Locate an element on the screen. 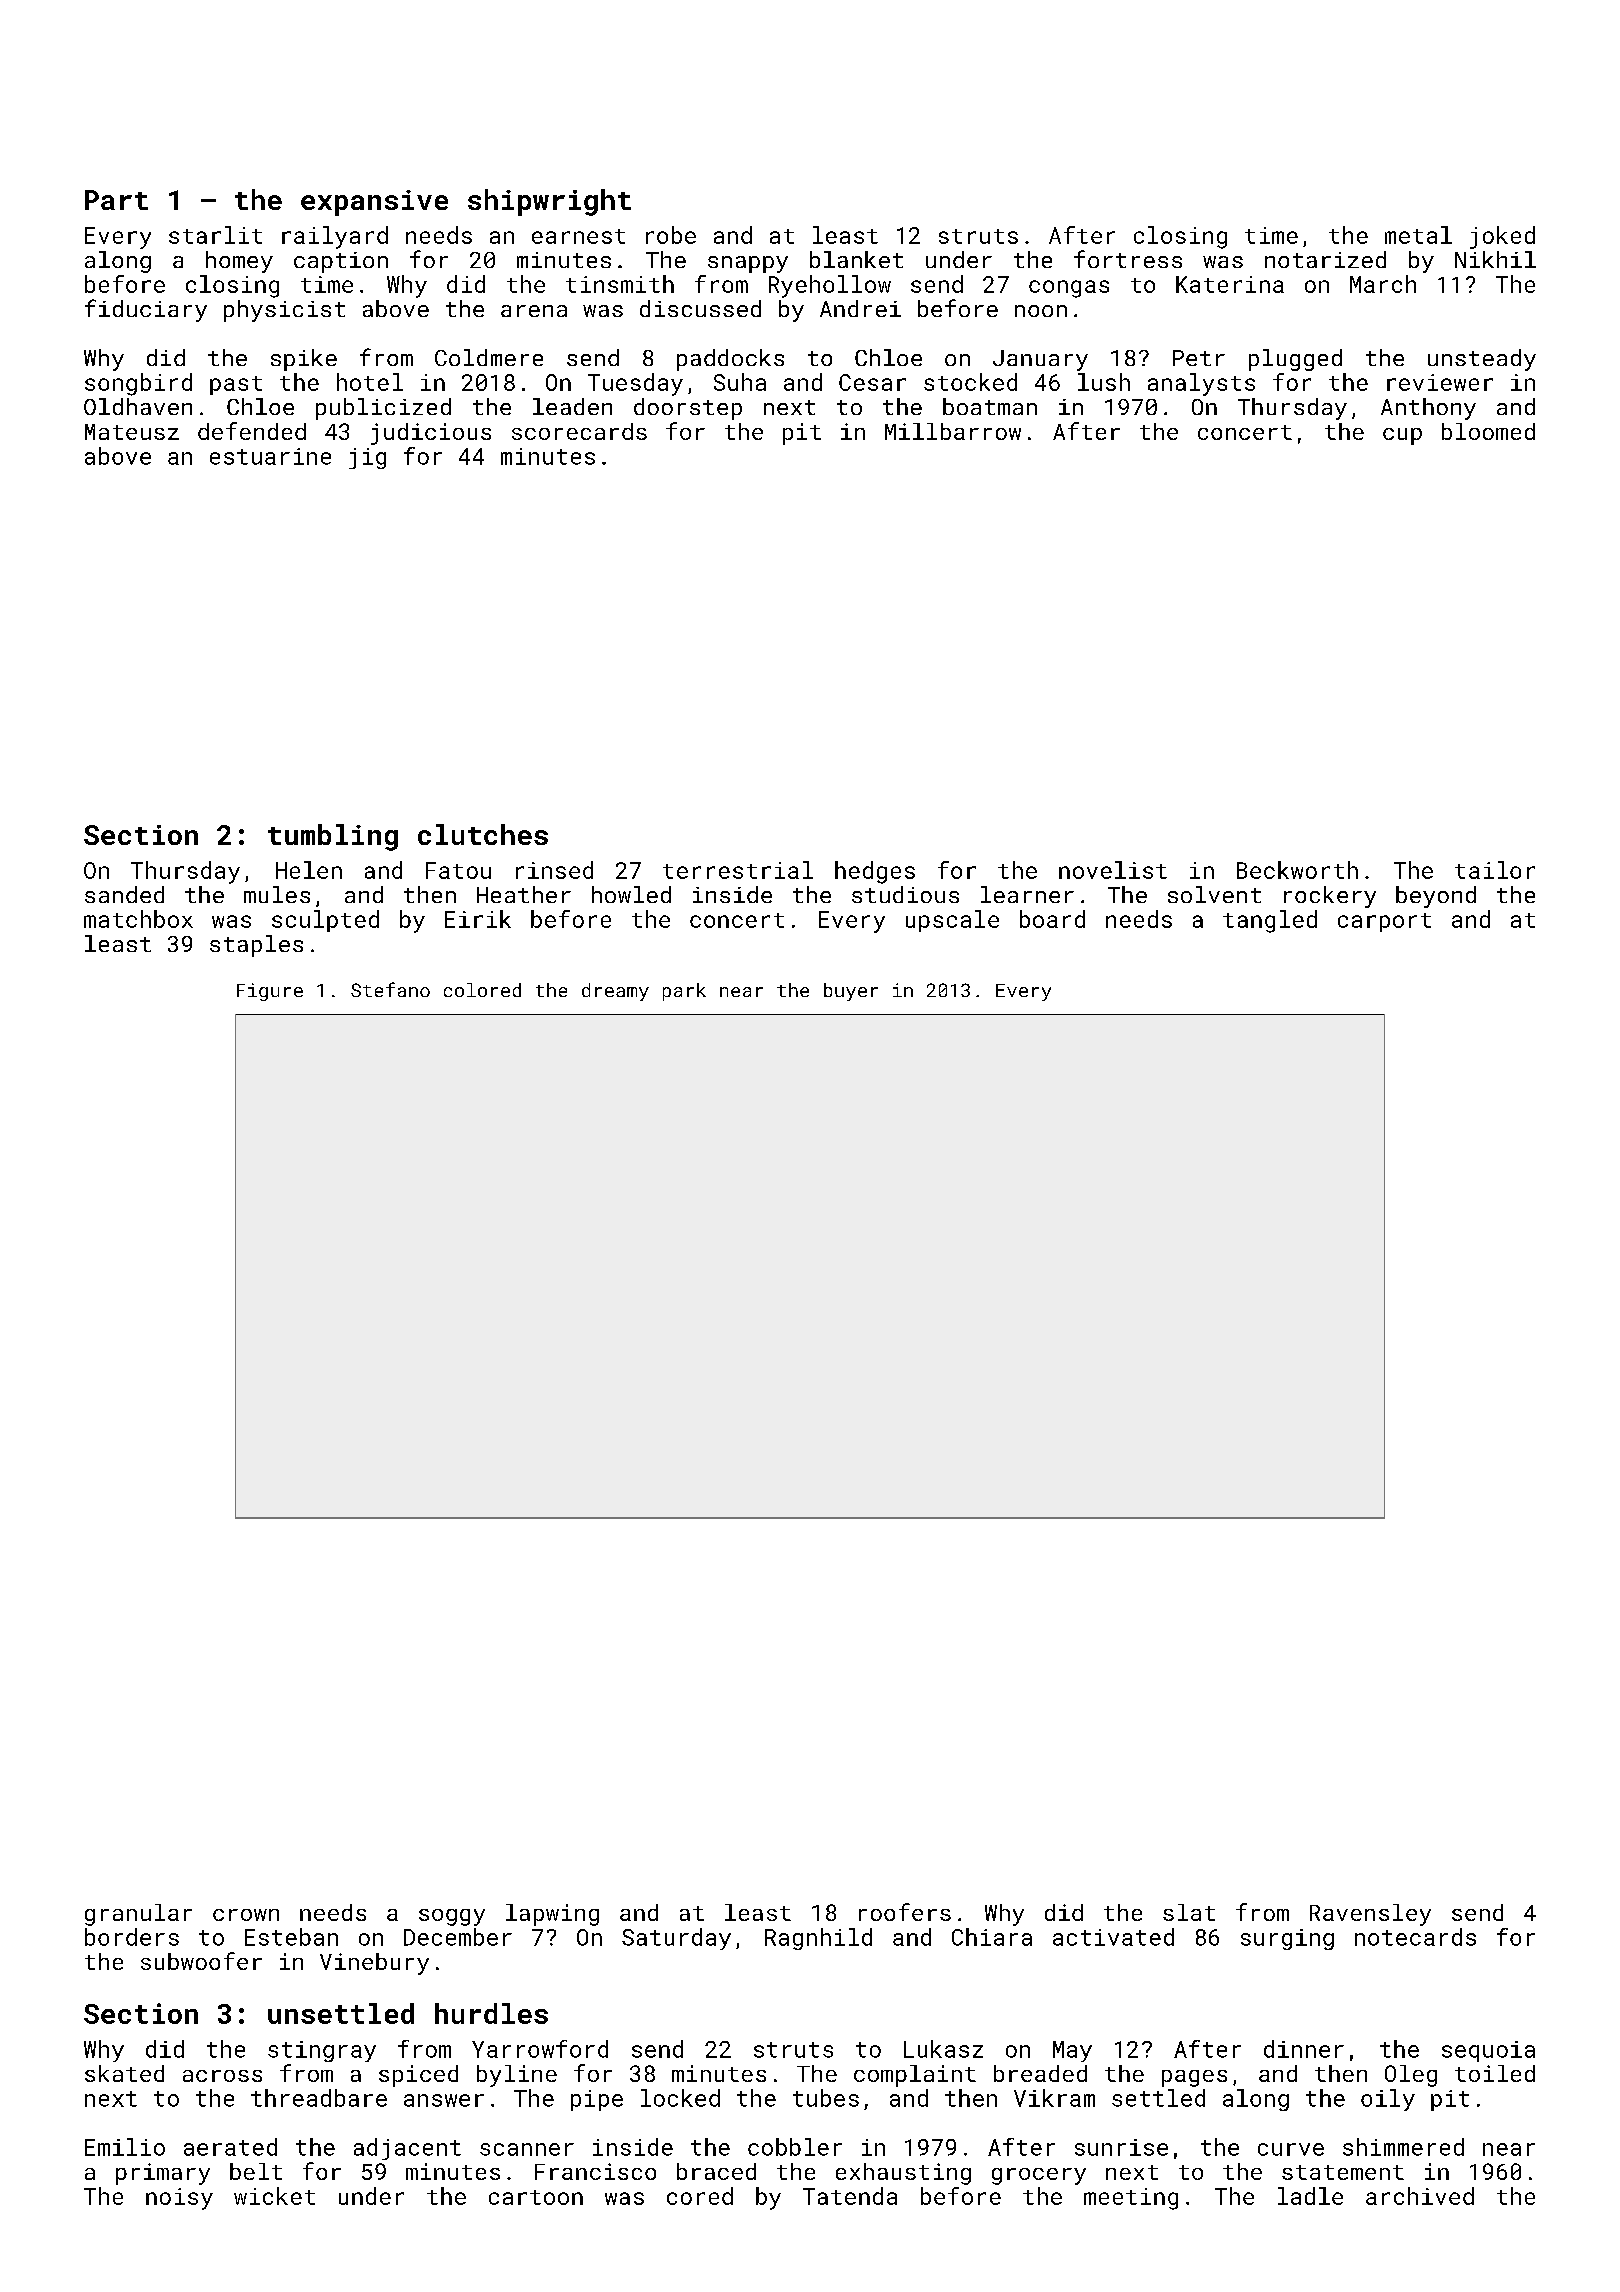  crown is located at coordinates (246, 1915).
